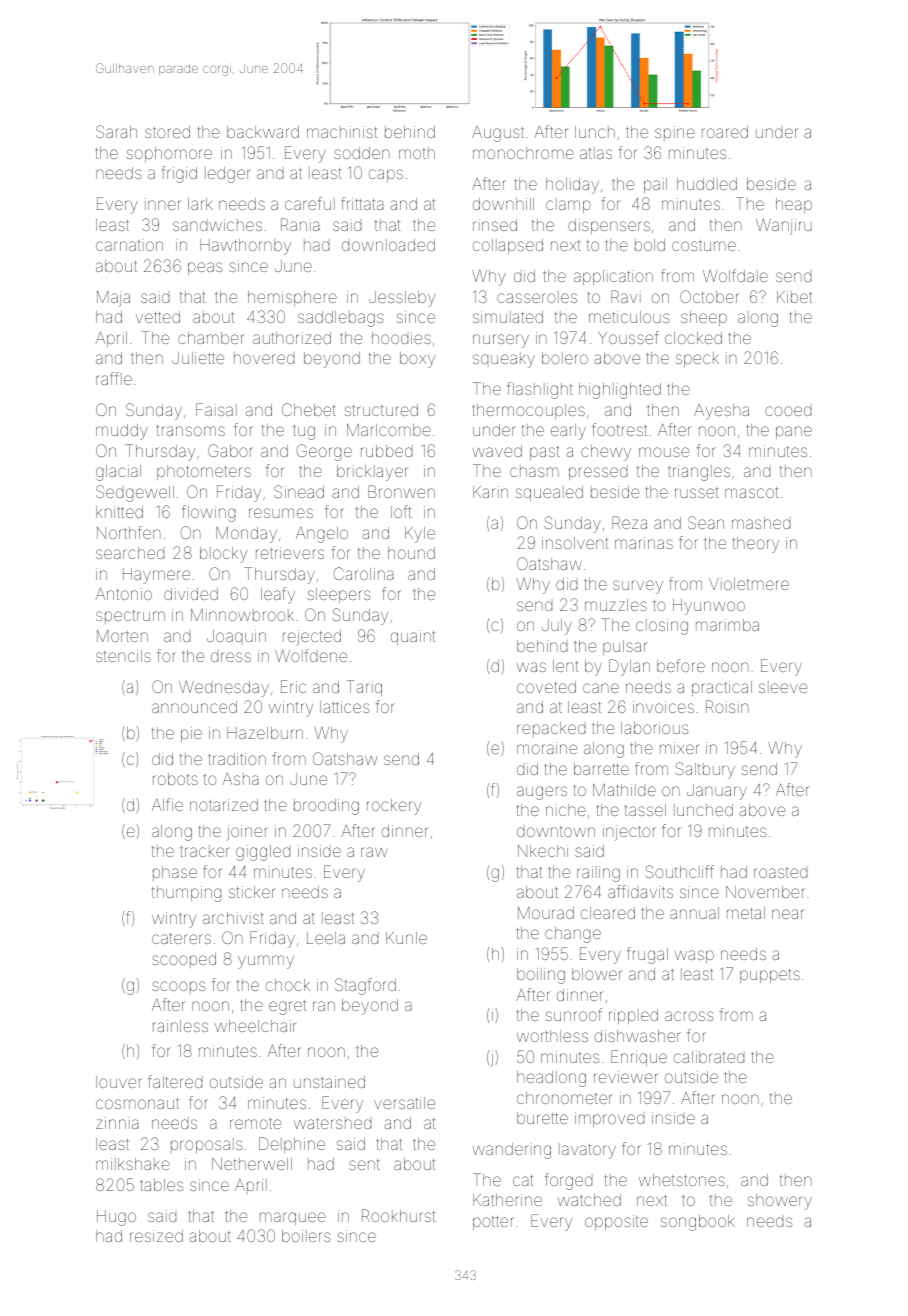 This image has width=908, height=1316. I want to click on announced, so click(194, 707).
